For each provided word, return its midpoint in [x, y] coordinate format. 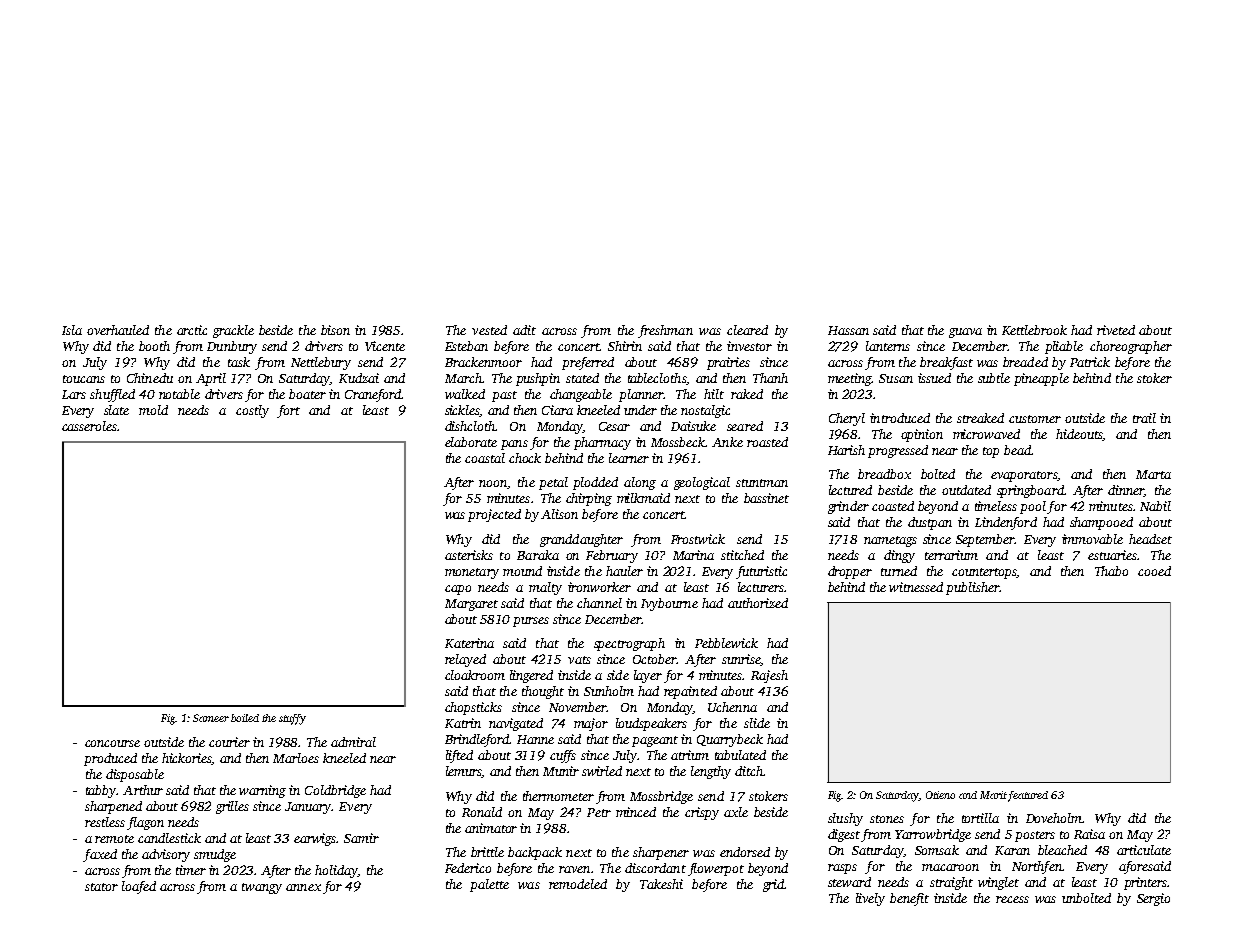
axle [736, 812]
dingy [899, 556]
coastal [485, 458]
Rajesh [769, 676]
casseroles [89, 426]
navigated [516, 724]
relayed [465, 660]
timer [191, 870]
